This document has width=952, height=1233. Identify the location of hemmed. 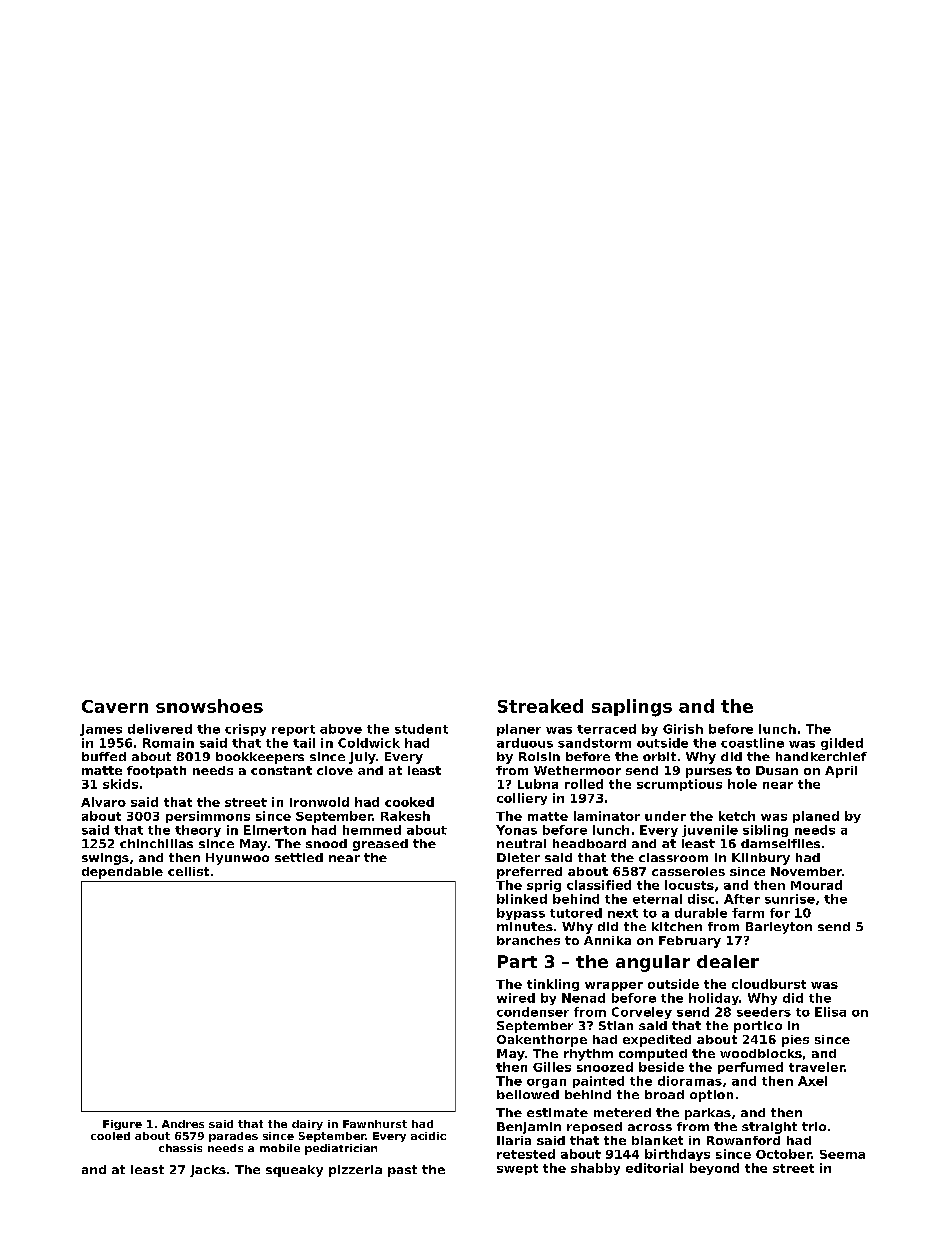
(372, 830).
